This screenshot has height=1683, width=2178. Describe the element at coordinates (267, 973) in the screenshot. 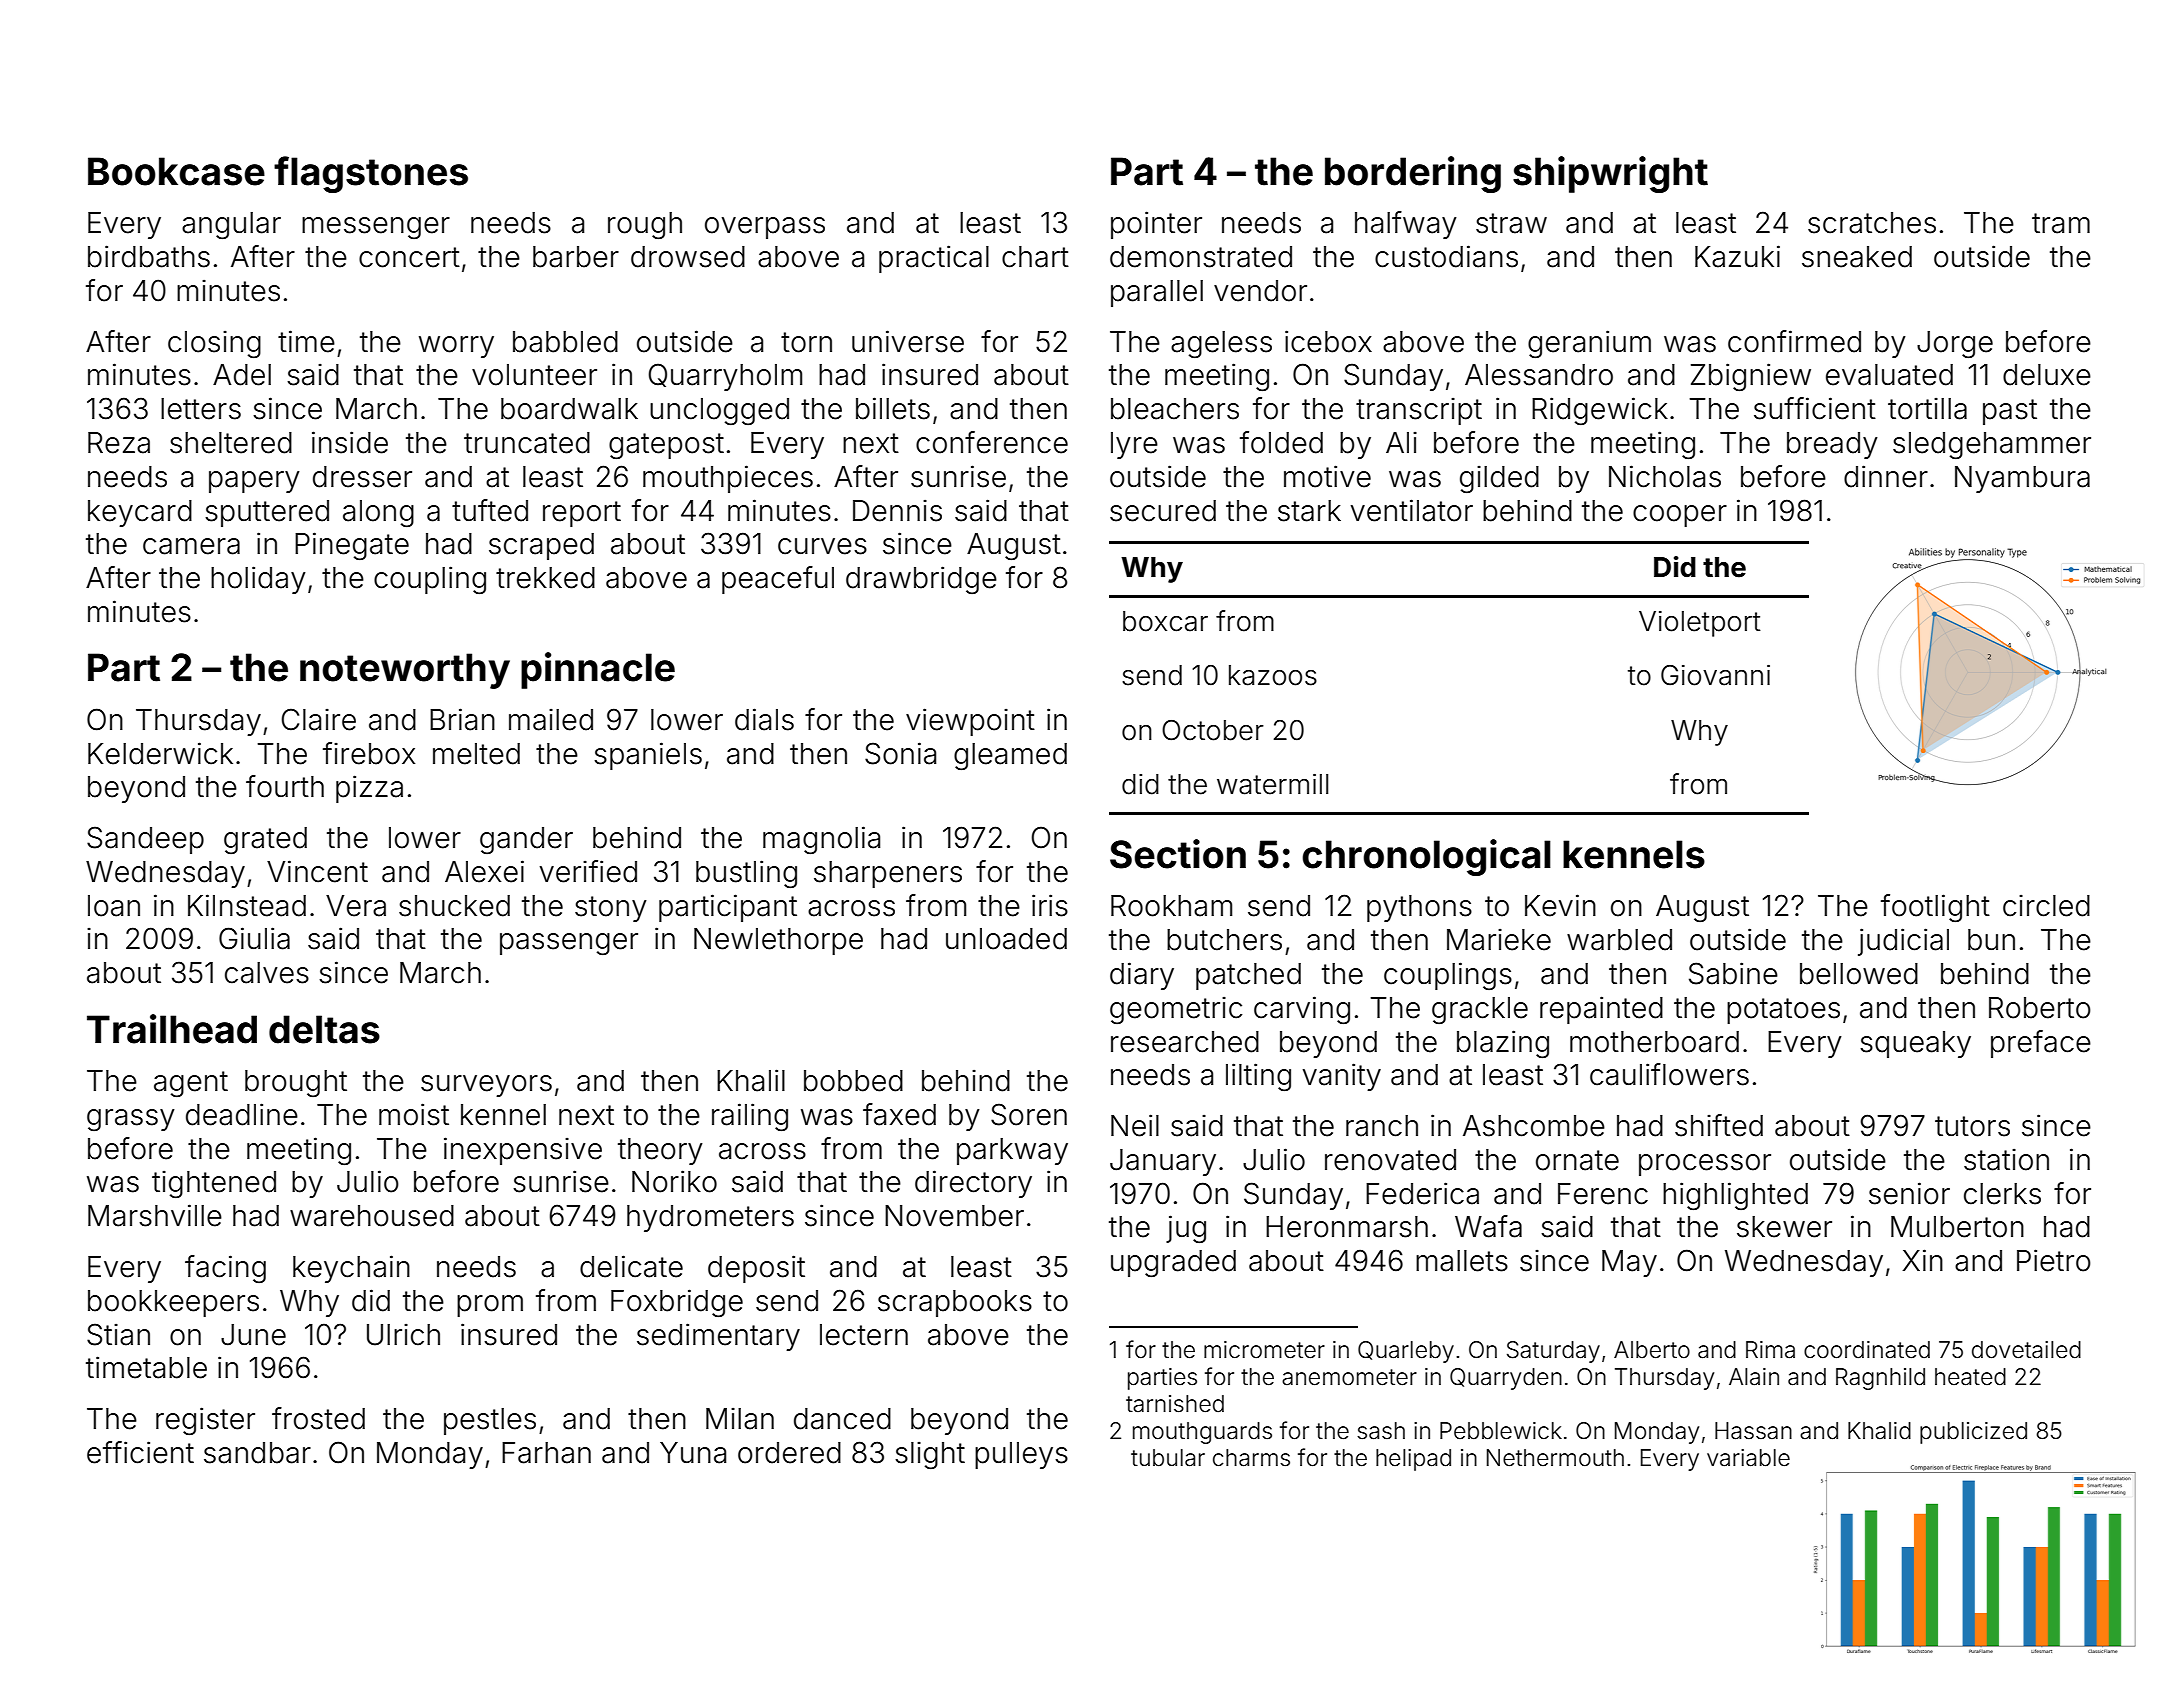

I see `calves` at that location.
